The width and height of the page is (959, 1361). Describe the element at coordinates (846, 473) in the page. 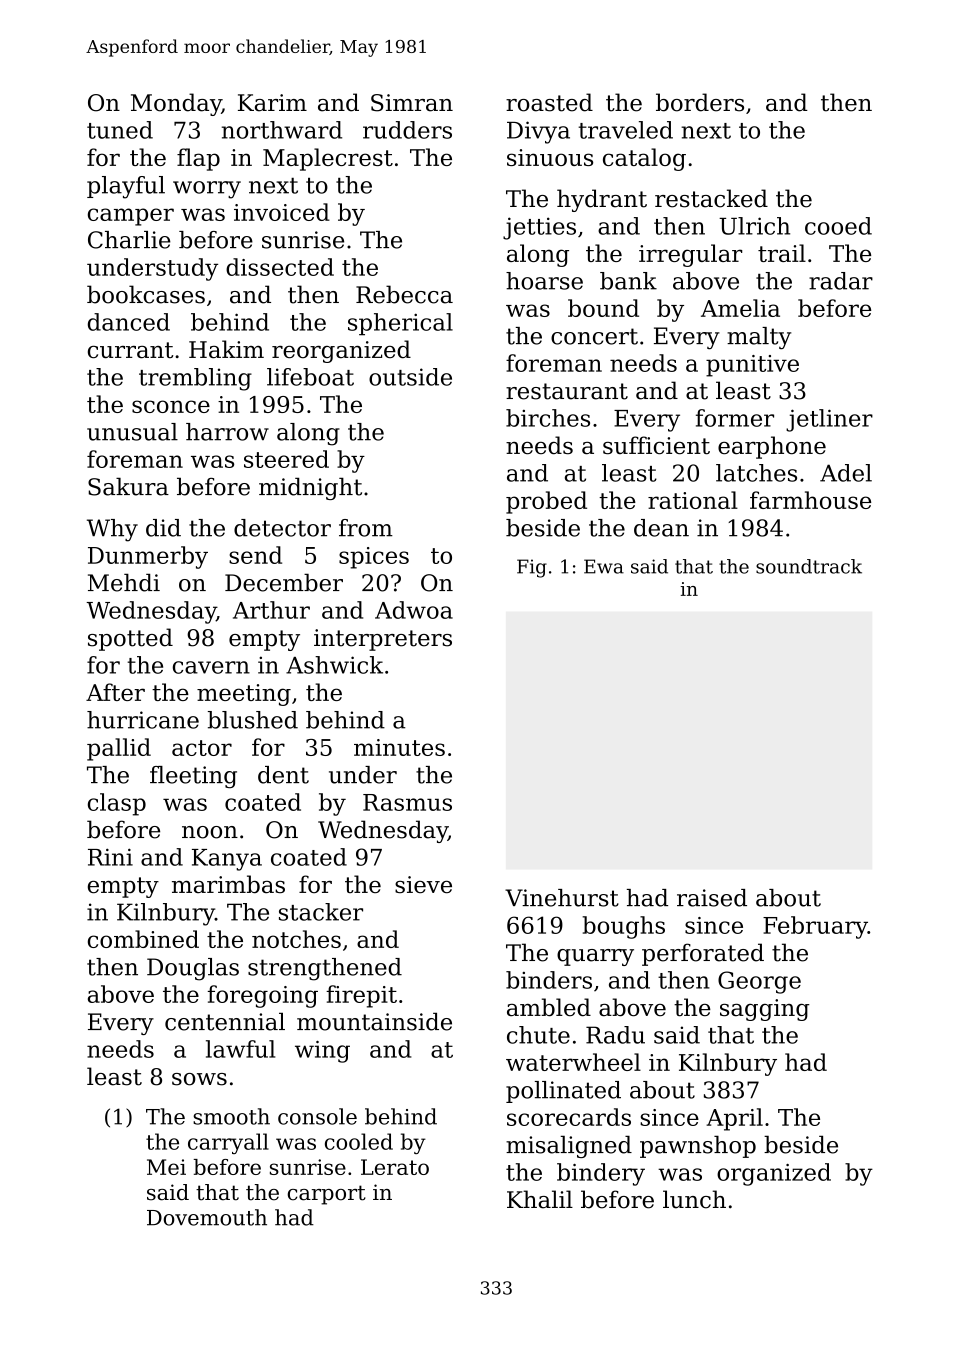

I see `Adel` at that location.
